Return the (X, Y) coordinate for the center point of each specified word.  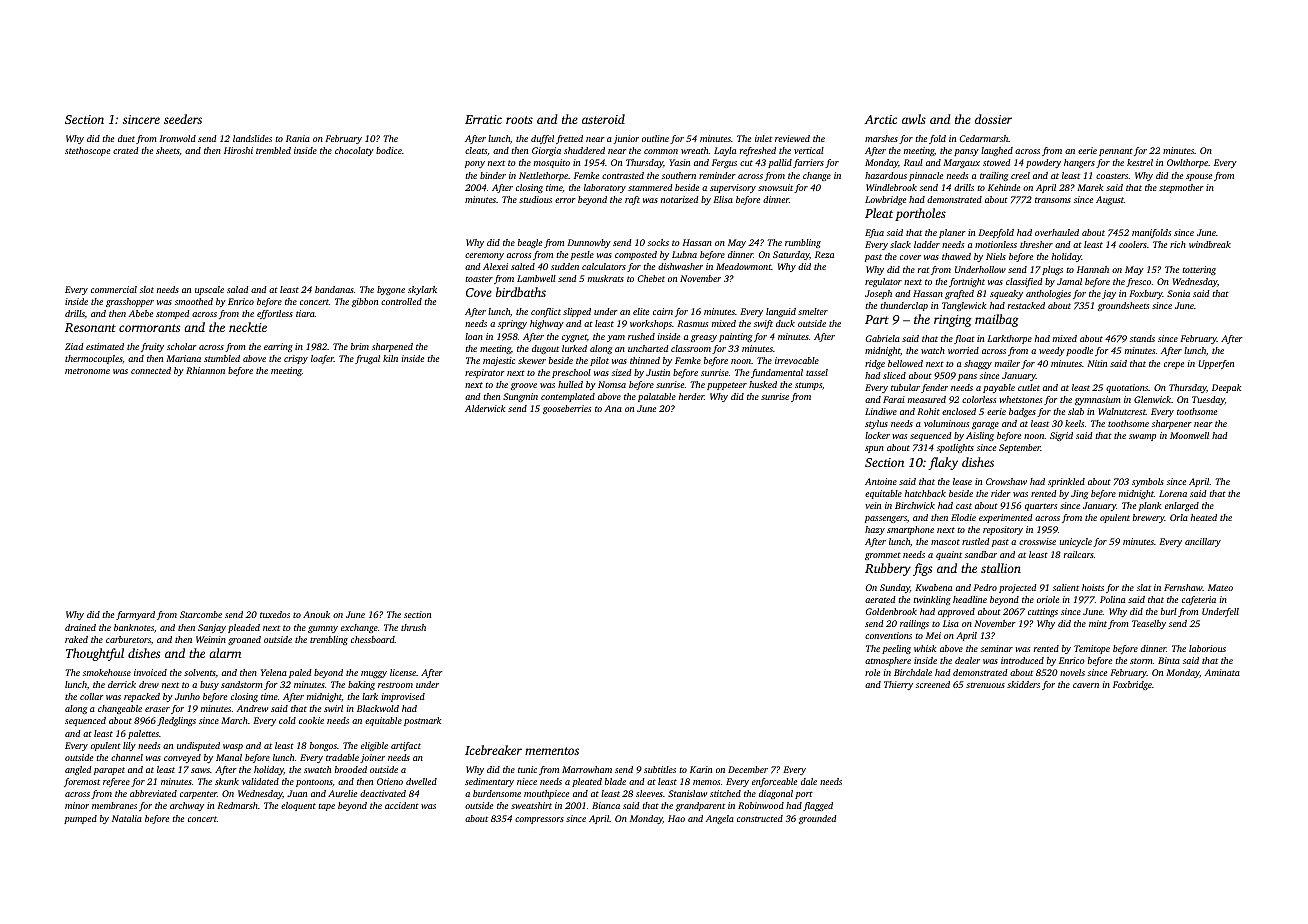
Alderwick (485, 408)
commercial (114, 289)
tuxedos (275, 614)
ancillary (1203, 542)
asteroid (603, 119)
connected (151, 370)
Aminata (1222, 672)
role (872, 672)
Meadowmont (744, 266)
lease (962, 481)
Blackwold (378, 708)
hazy (875, 530)
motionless (996, 244)
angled (78, 770)
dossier (993, 119)
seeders (183, 119)
